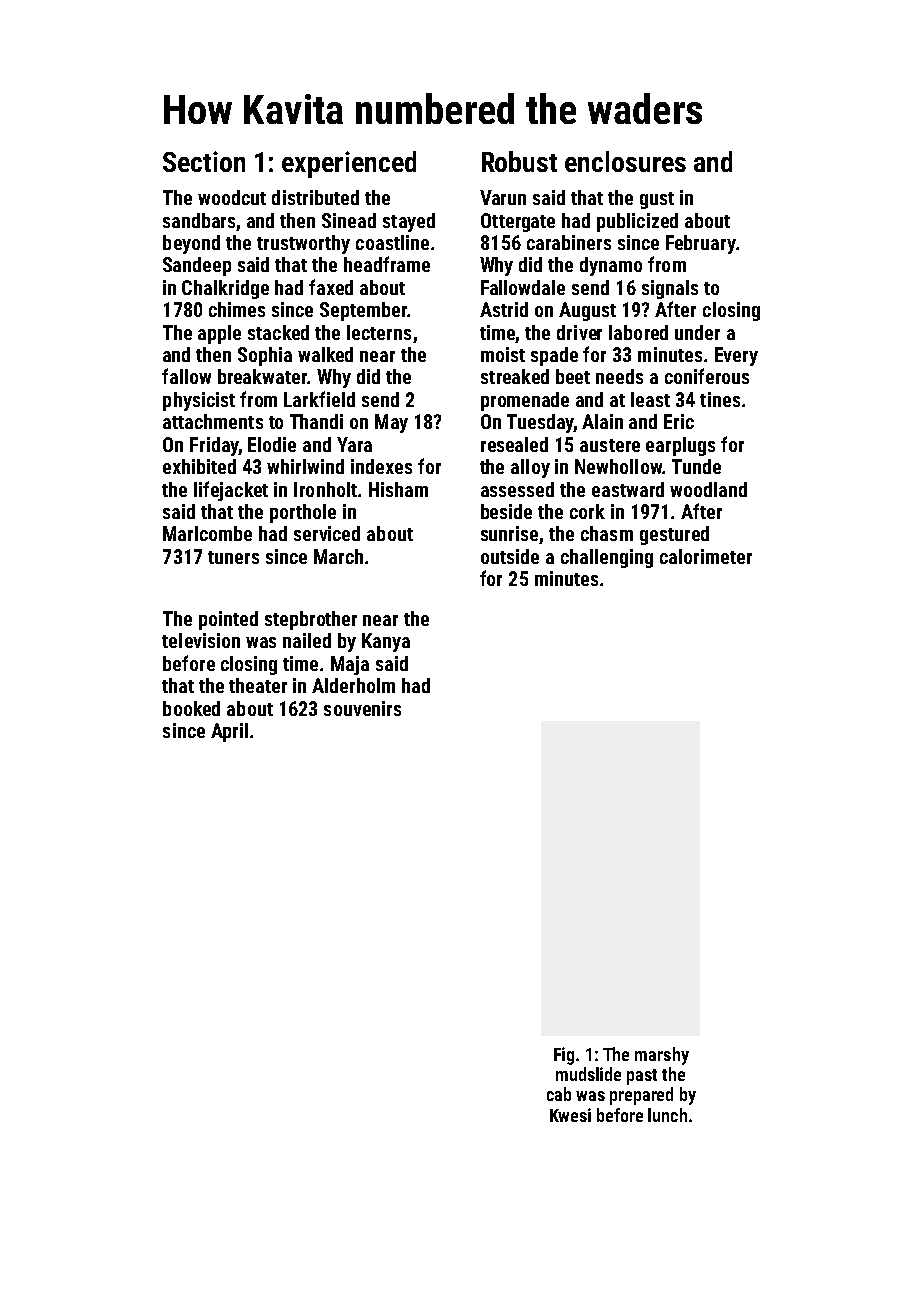 The image size is (924, 1311). Describe the element at coordinates (229, 732) in the document. I see `April` at that location.
